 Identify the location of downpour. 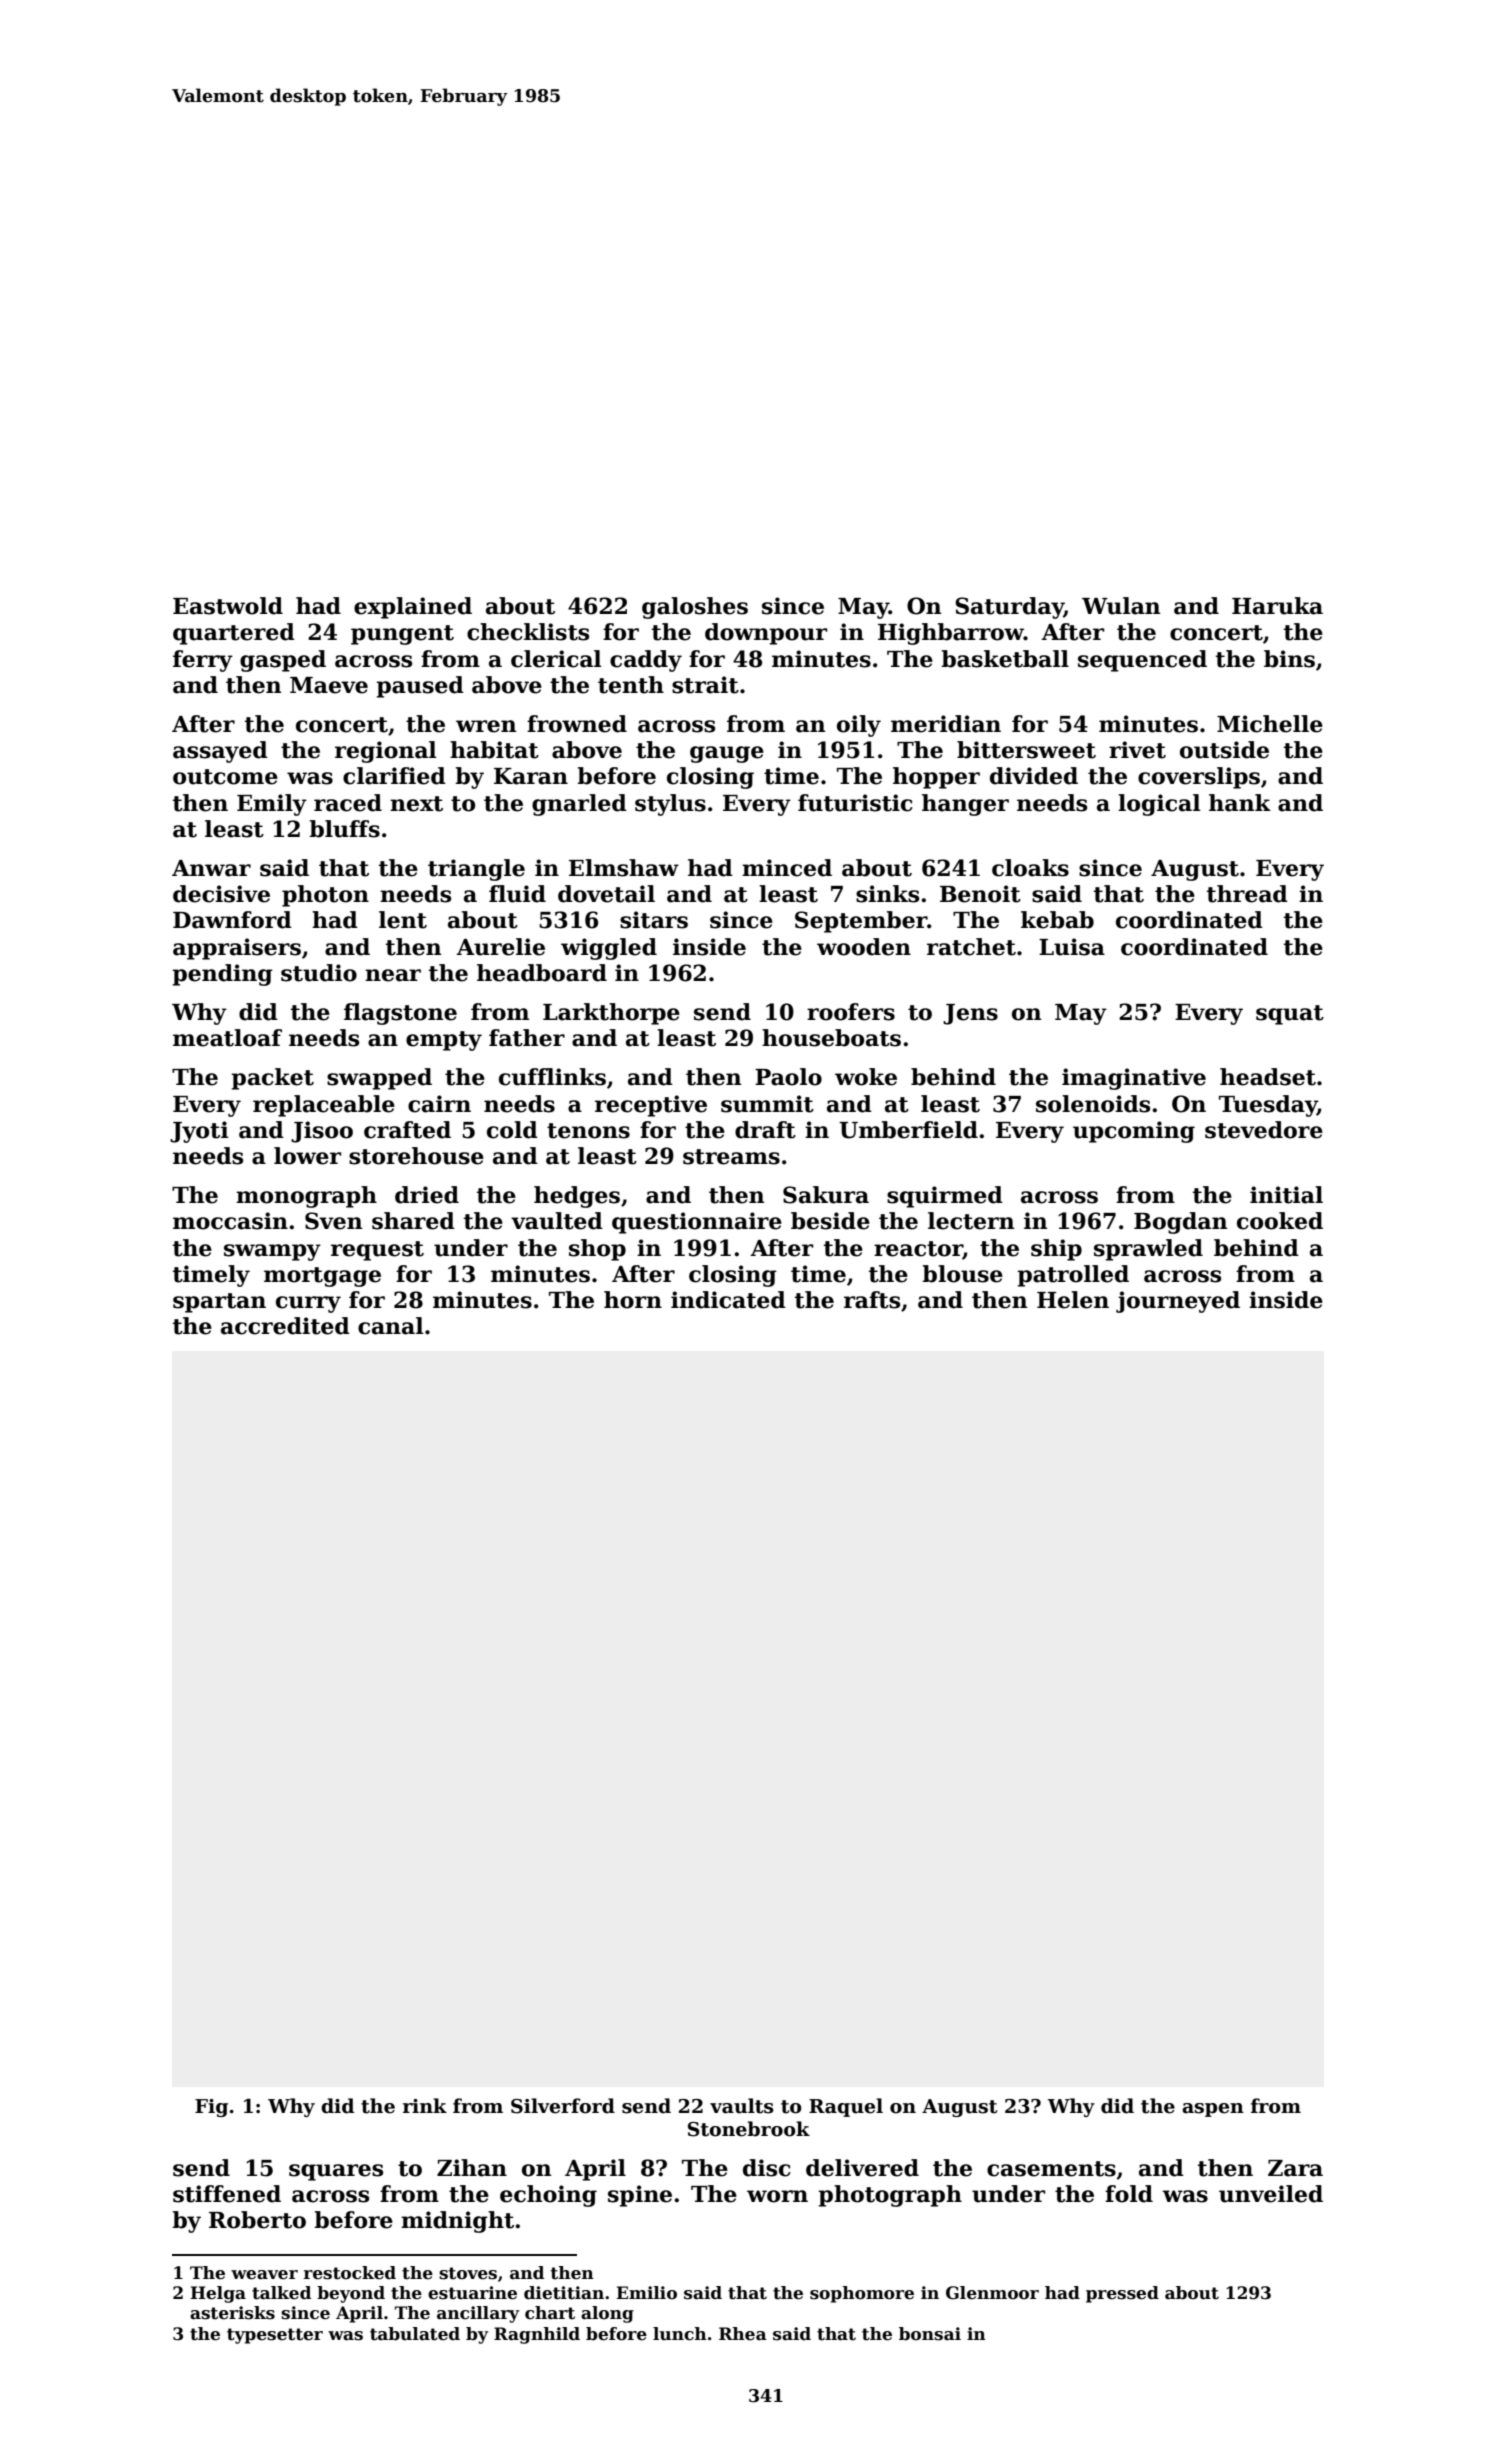
(766, 634).
